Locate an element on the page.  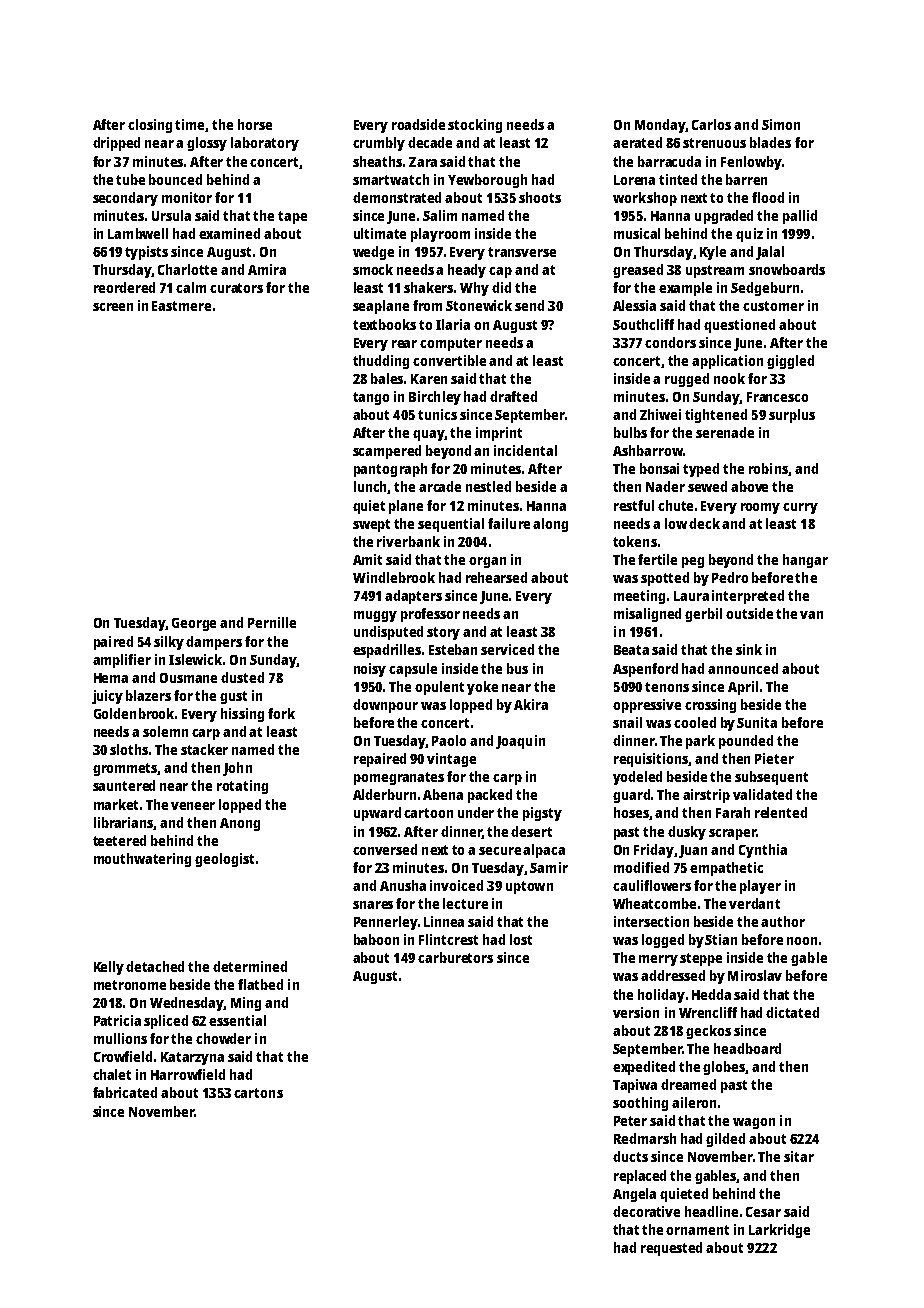
wagon is located at coordinates (754, 1123).
